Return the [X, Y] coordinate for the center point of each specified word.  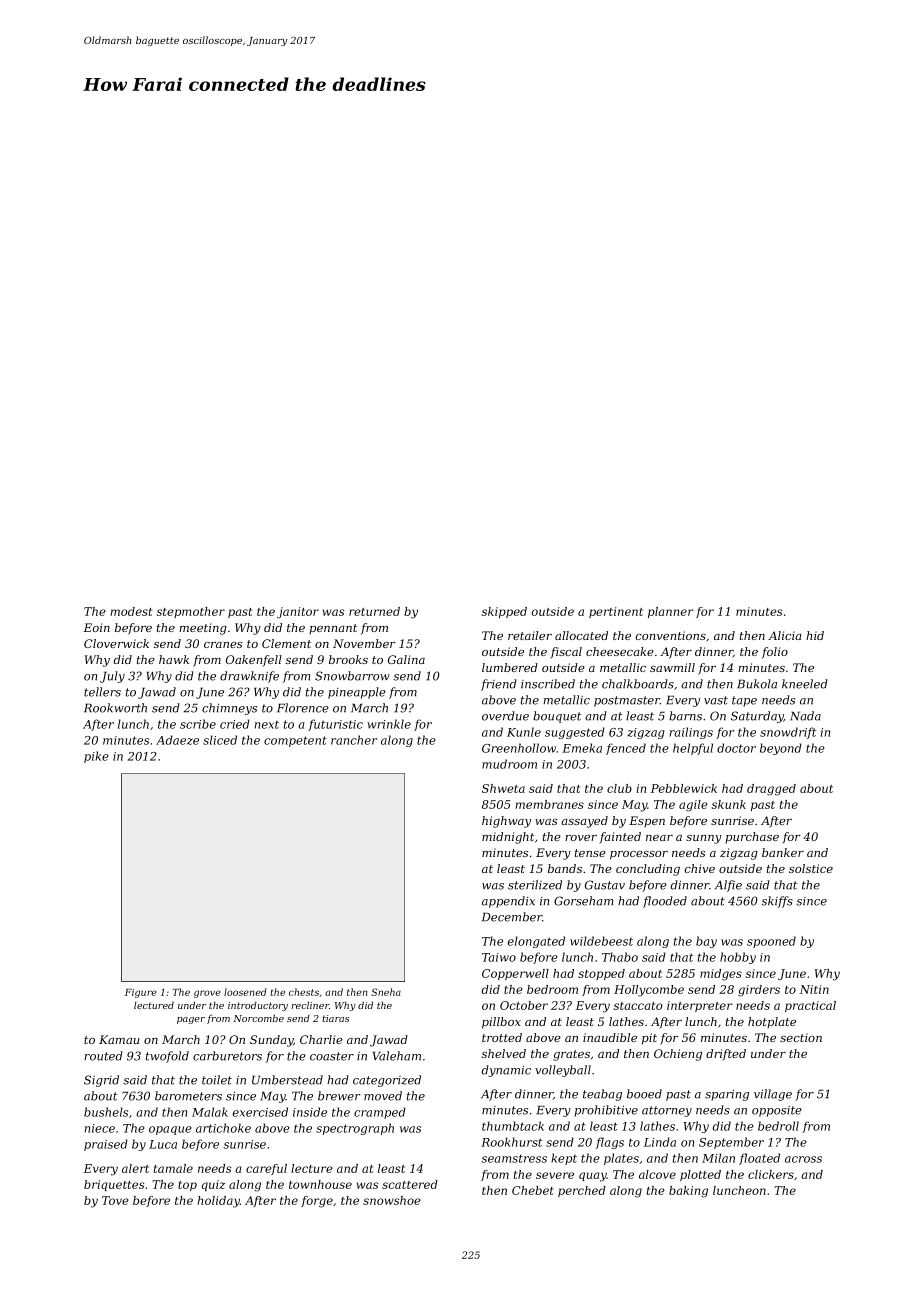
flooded [665, 902]
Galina [406, 659]
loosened [245, 992]
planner [670, 612]
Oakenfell [254, 661]
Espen [647, 822]
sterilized [535, 885]
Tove [115, 1200]
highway [506, 822]
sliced [220, 740]
